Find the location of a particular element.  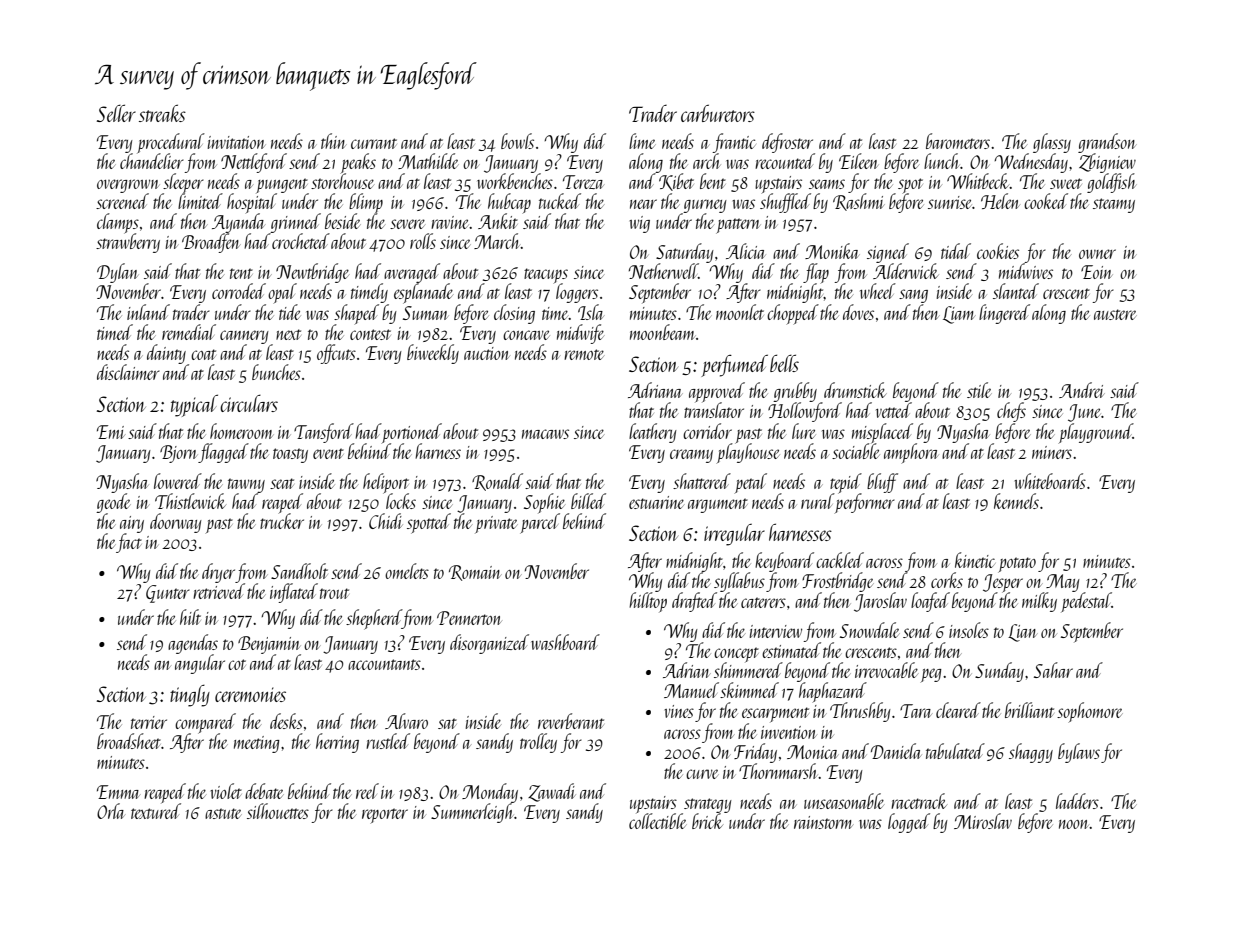

Romain is located at coordinates (475, 573).
